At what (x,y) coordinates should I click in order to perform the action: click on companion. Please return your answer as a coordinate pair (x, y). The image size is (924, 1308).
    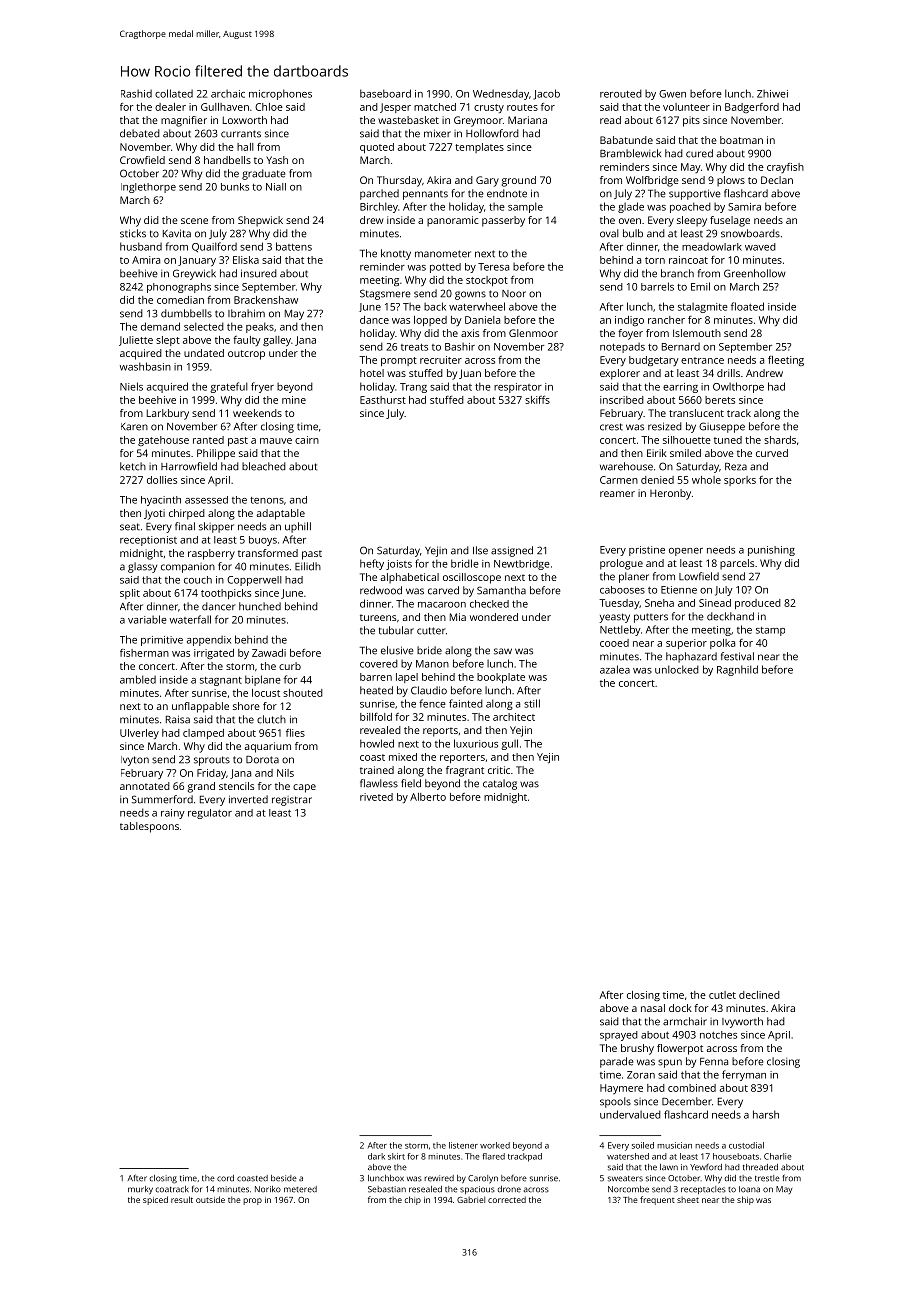
    Looking at the image, I should click on (188, 568).
